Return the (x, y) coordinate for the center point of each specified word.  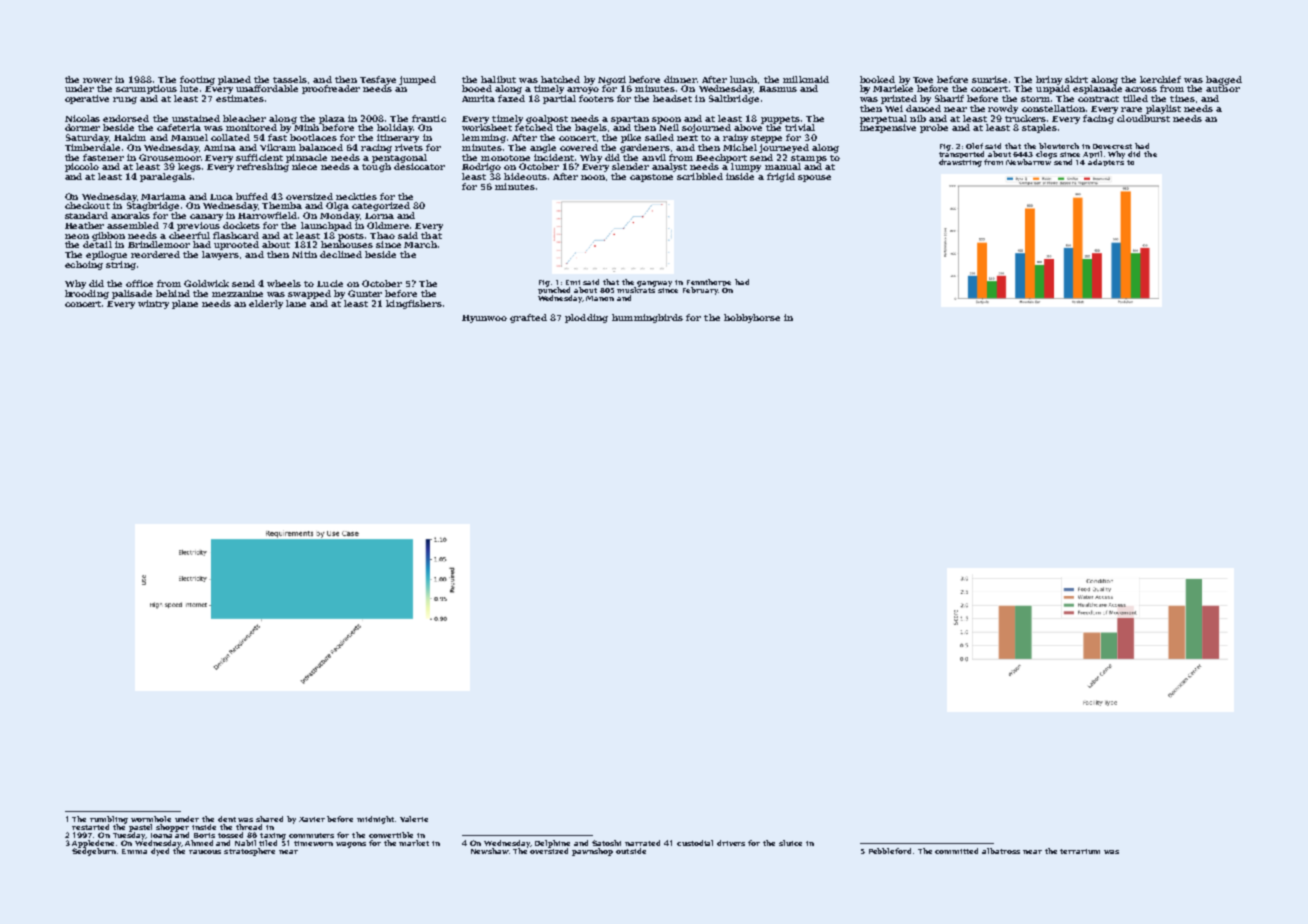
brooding (87, 294)
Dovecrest (1112, 146)
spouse (814, 178)
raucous (205, 852)
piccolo (82, 167)
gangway (654, 284)
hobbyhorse (752, 318)
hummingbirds (647, 318)
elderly (266, 304)
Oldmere (388, 225)
